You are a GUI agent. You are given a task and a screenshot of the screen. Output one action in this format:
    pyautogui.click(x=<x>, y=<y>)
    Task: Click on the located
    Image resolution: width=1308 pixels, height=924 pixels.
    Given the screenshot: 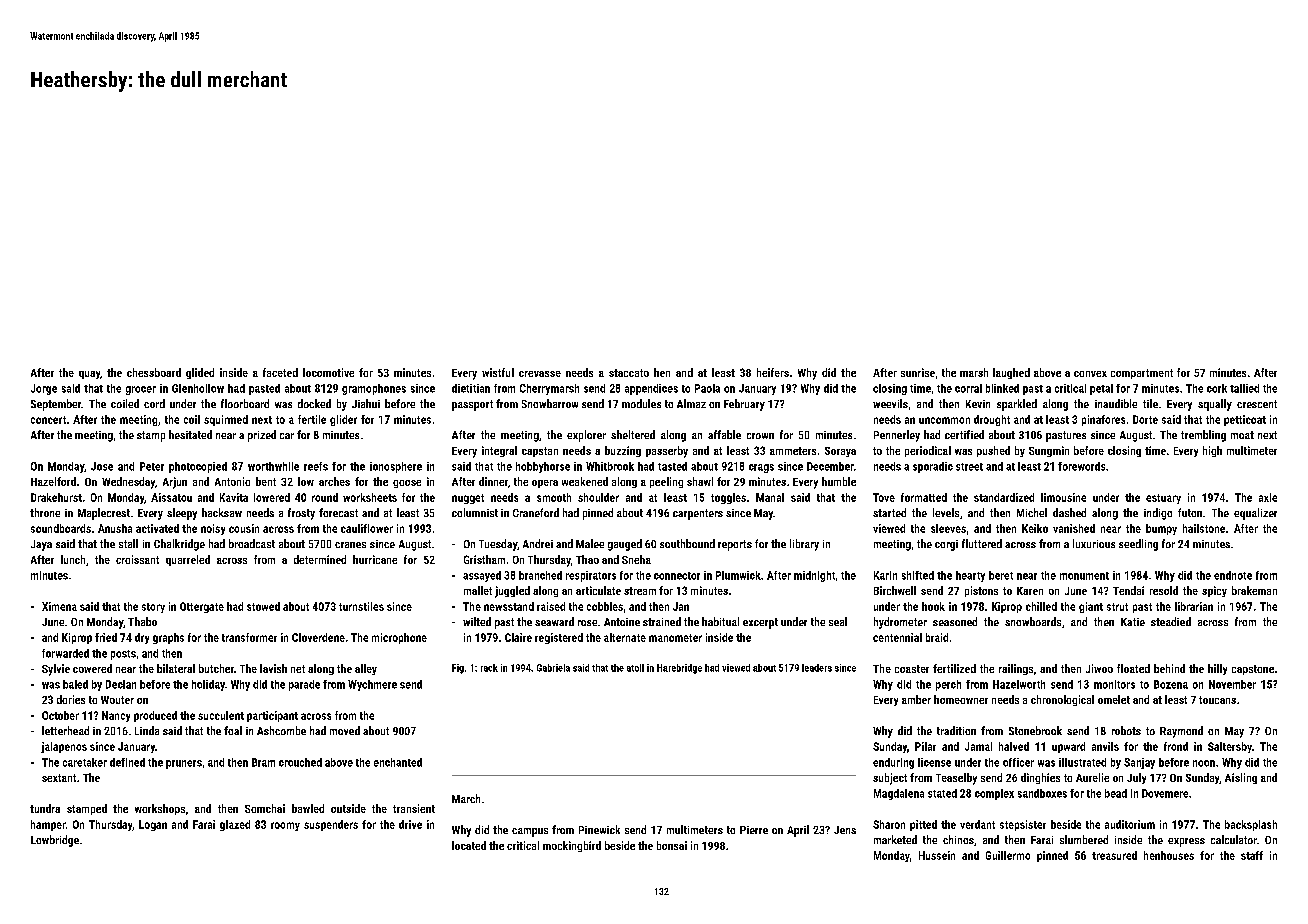 What is the action you would take?
    pyautogui.click(x=469, y=845)
